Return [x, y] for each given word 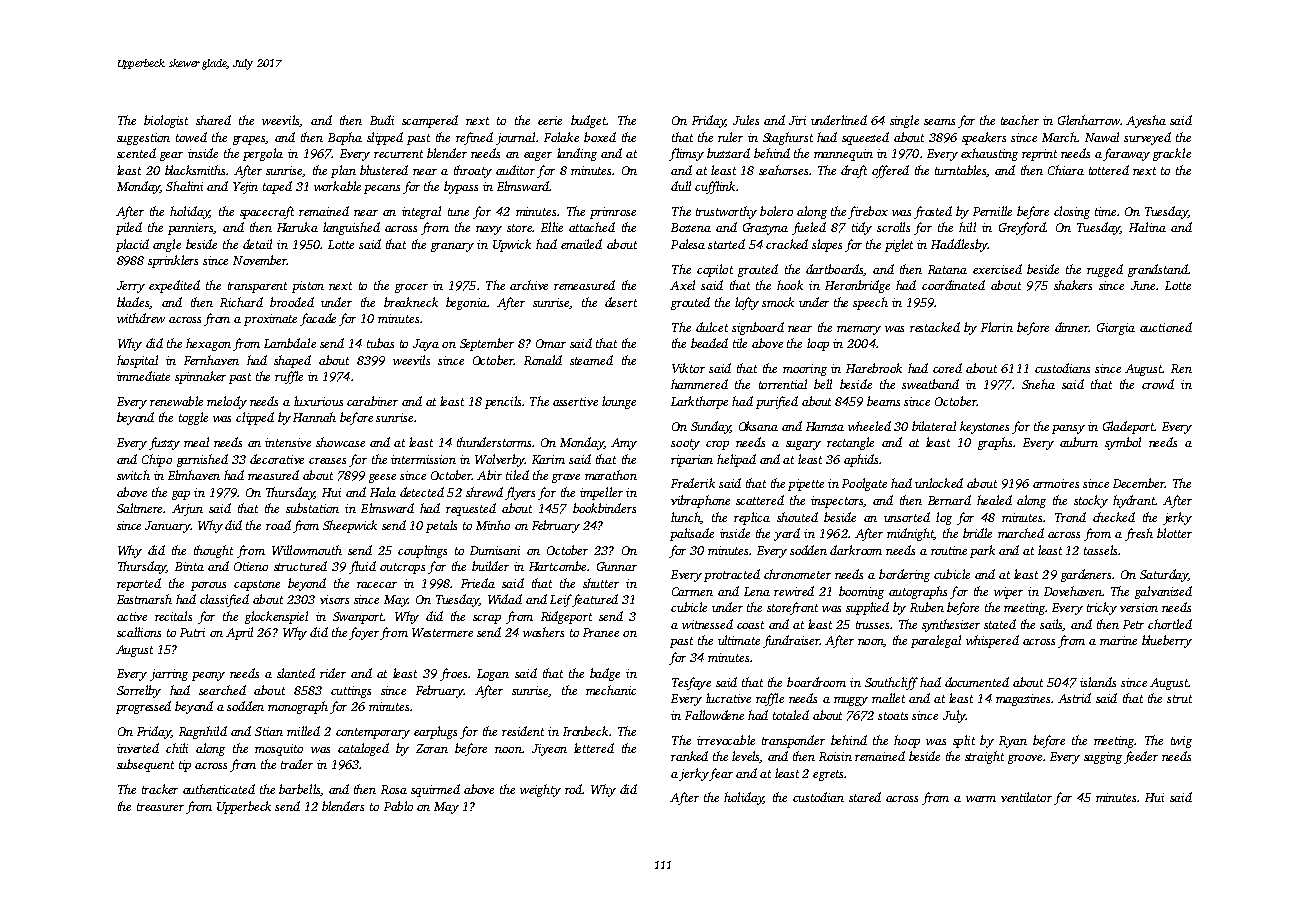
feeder [1141, 757]
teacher [1020, 120]
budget [588, 121]
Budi [382, 120]
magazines [1023, 700]
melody [227, 402]
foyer [364, 633]
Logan [493, 675]
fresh [1139, 534]
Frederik [693, 483]
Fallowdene [714, 715]
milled [303, 731]
